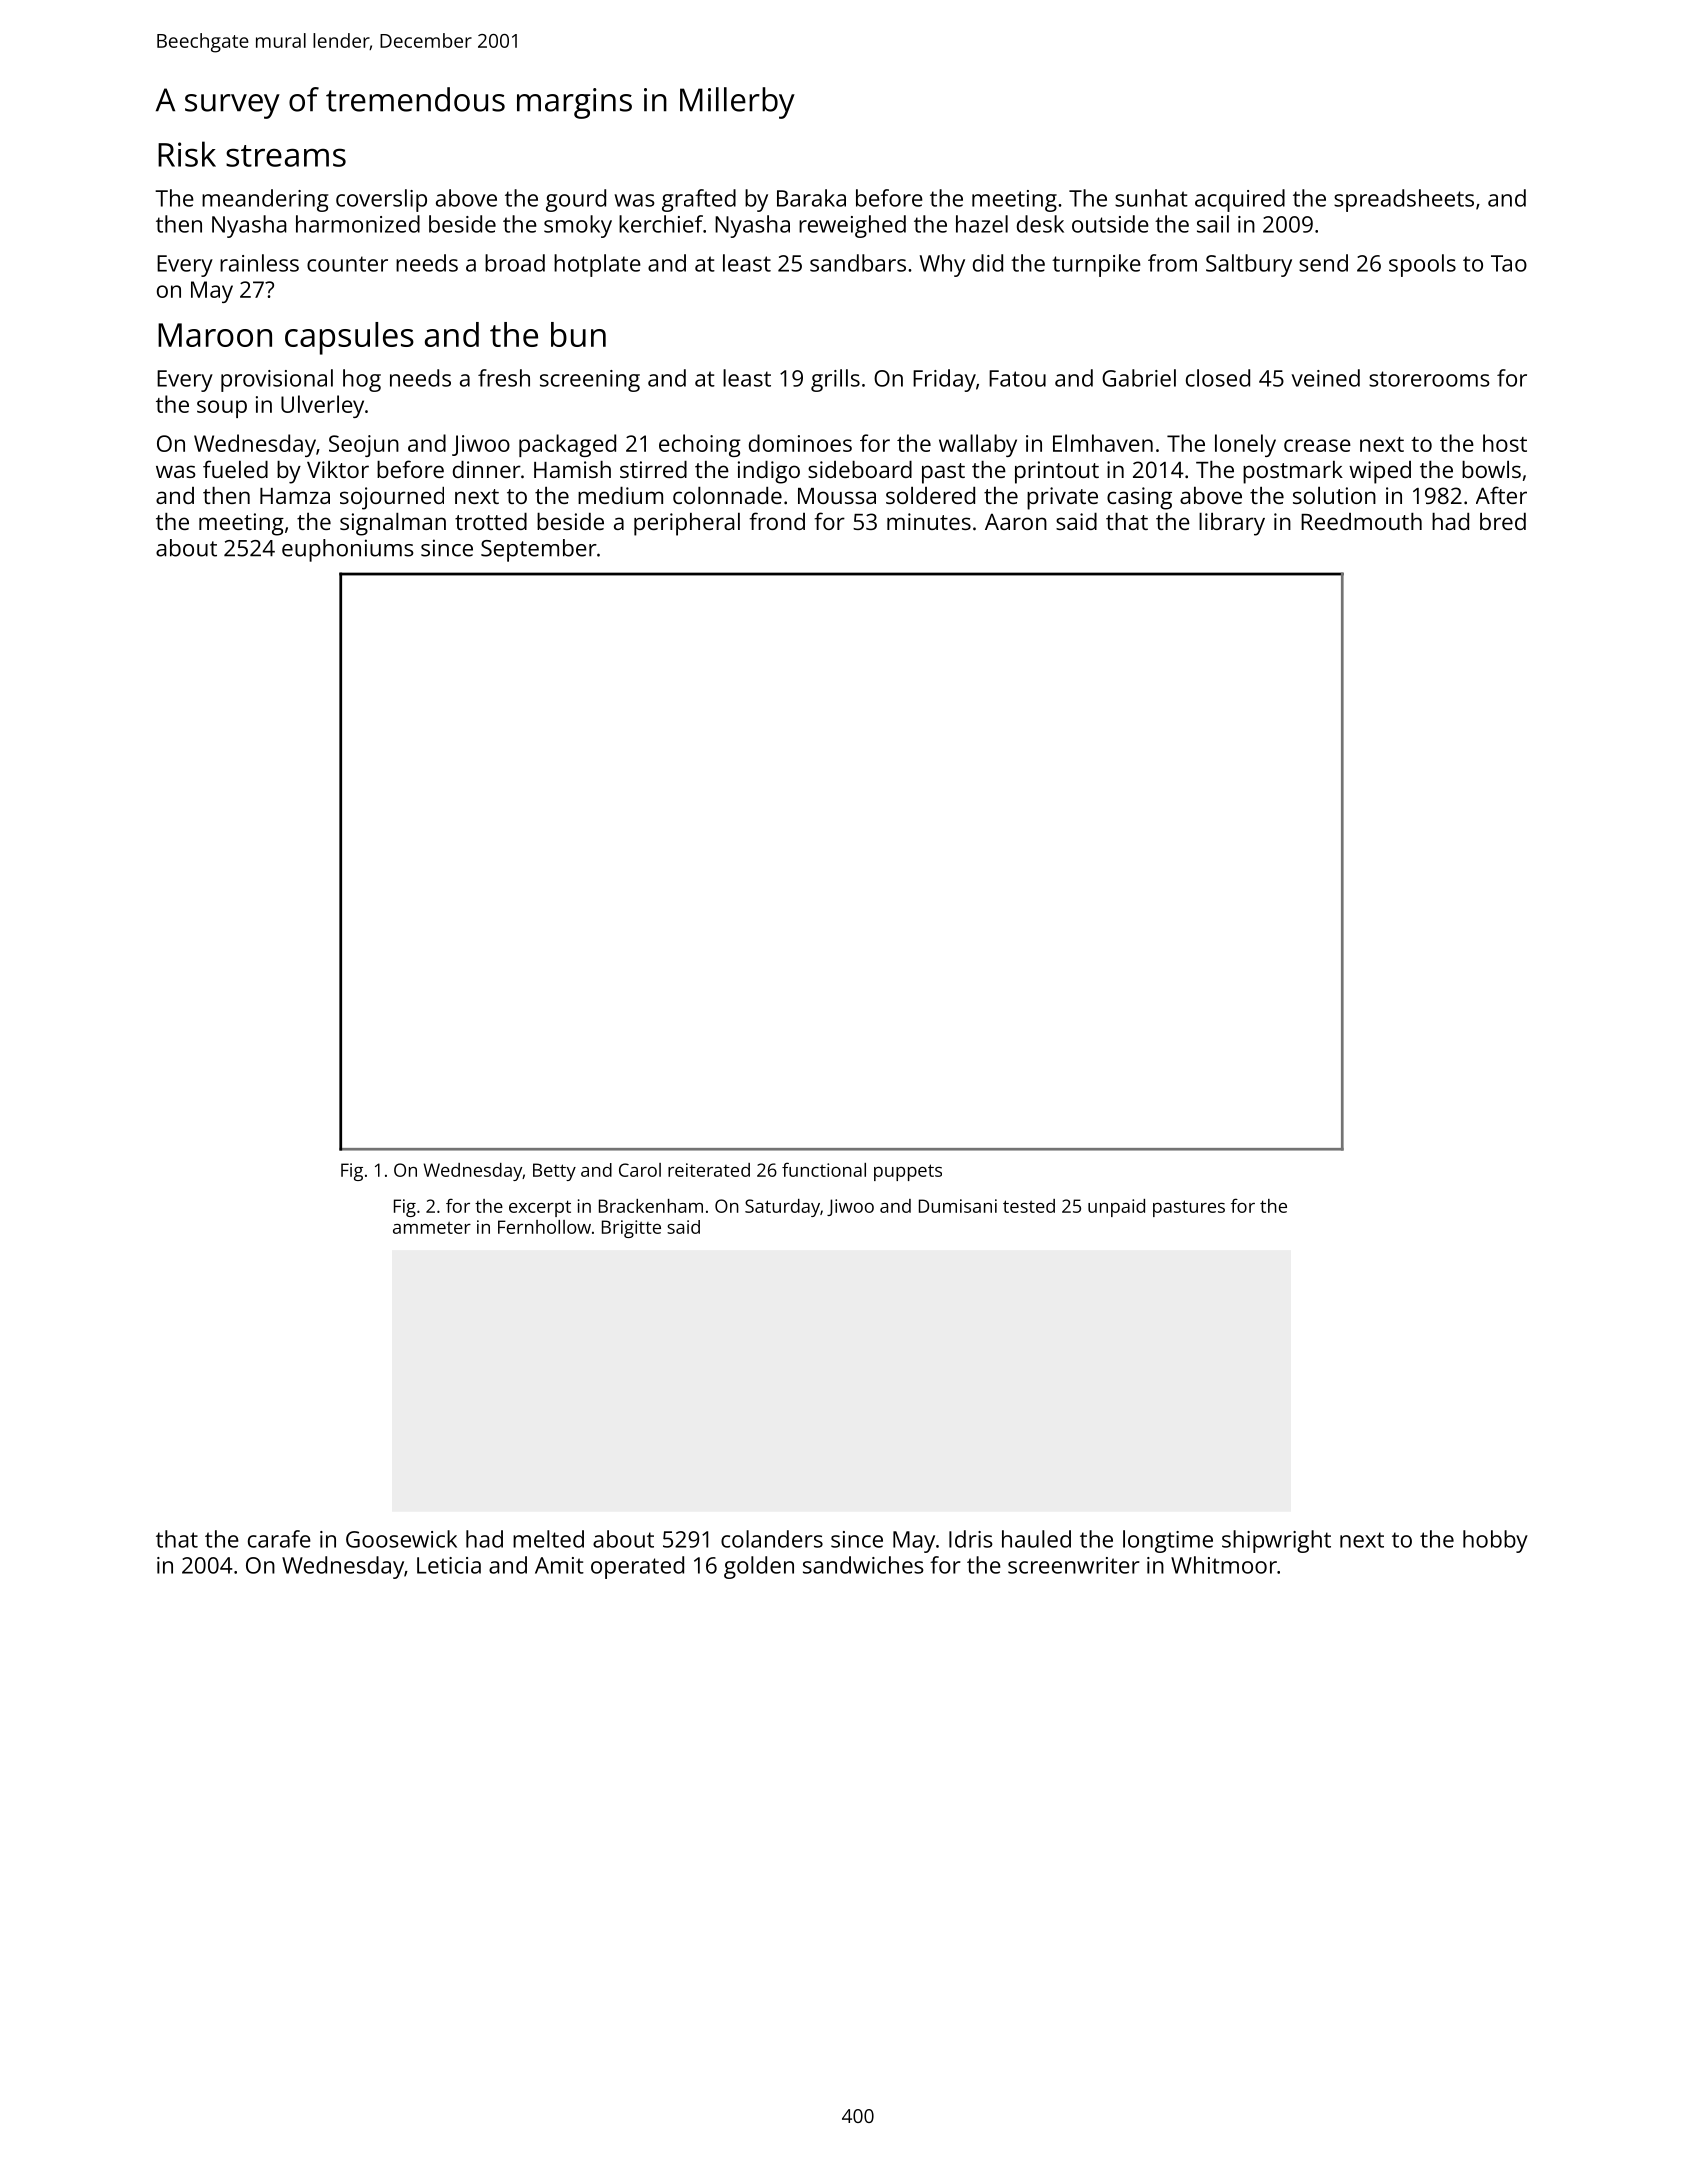 The image size is (1683, 2178). I want to click on dominoes, so click(800, 443).
